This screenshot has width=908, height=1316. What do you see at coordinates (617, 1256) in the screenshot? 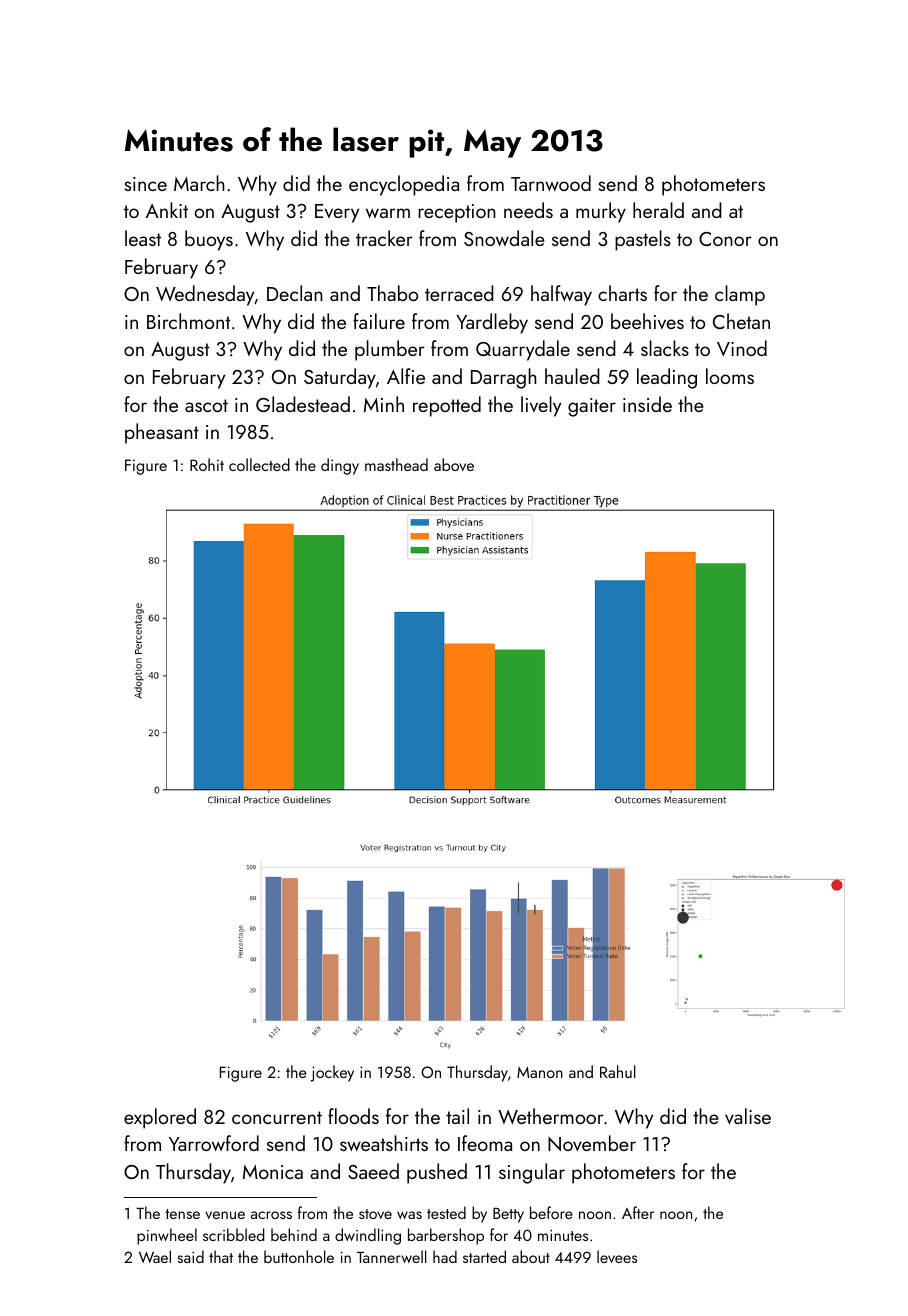
I see `levees` at bounding box center [617, 1256].
